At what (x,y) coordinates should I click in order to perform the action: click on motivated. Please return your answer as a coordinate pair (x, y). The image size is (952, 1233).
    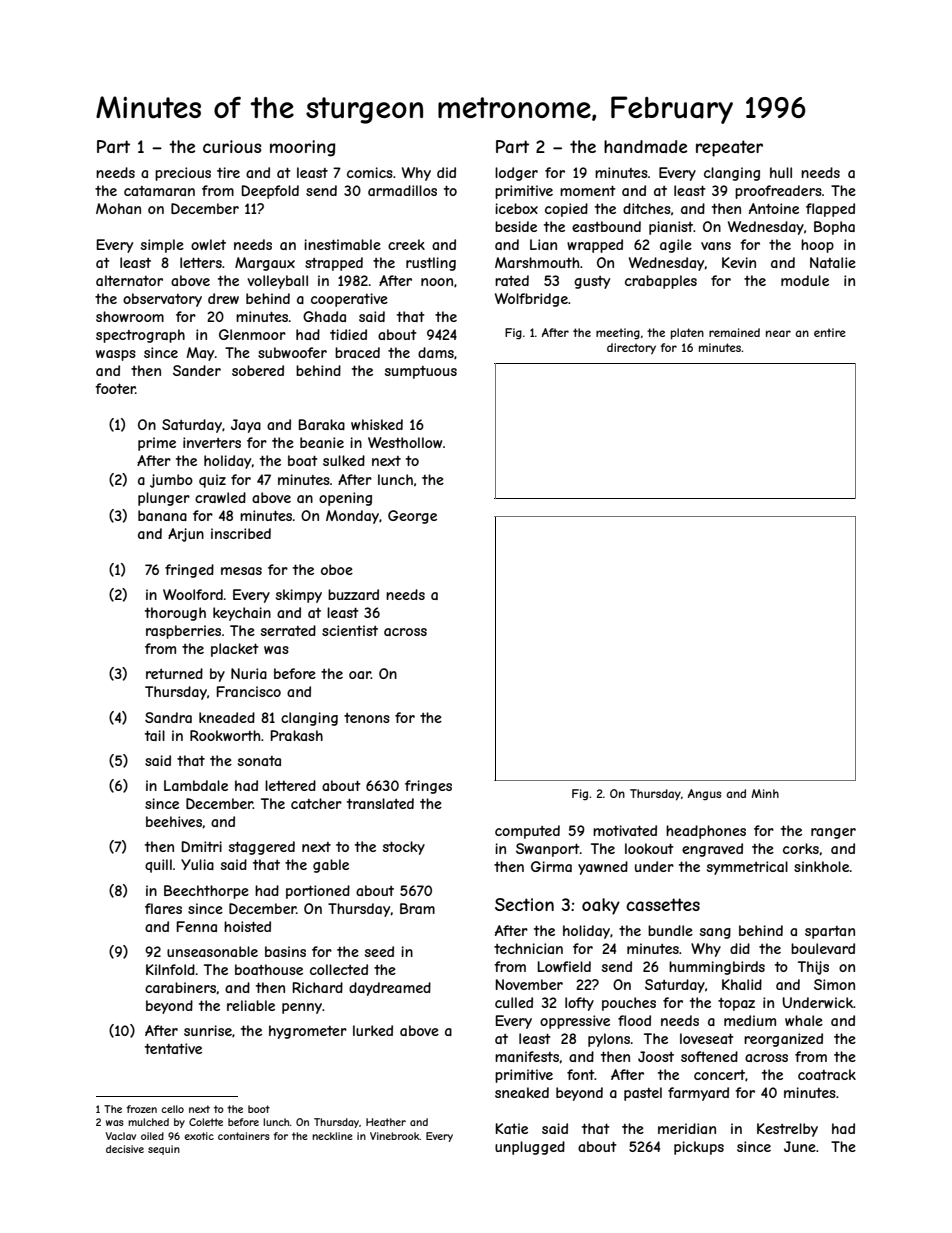
    Looking at the image, I should click on (625, 830).
